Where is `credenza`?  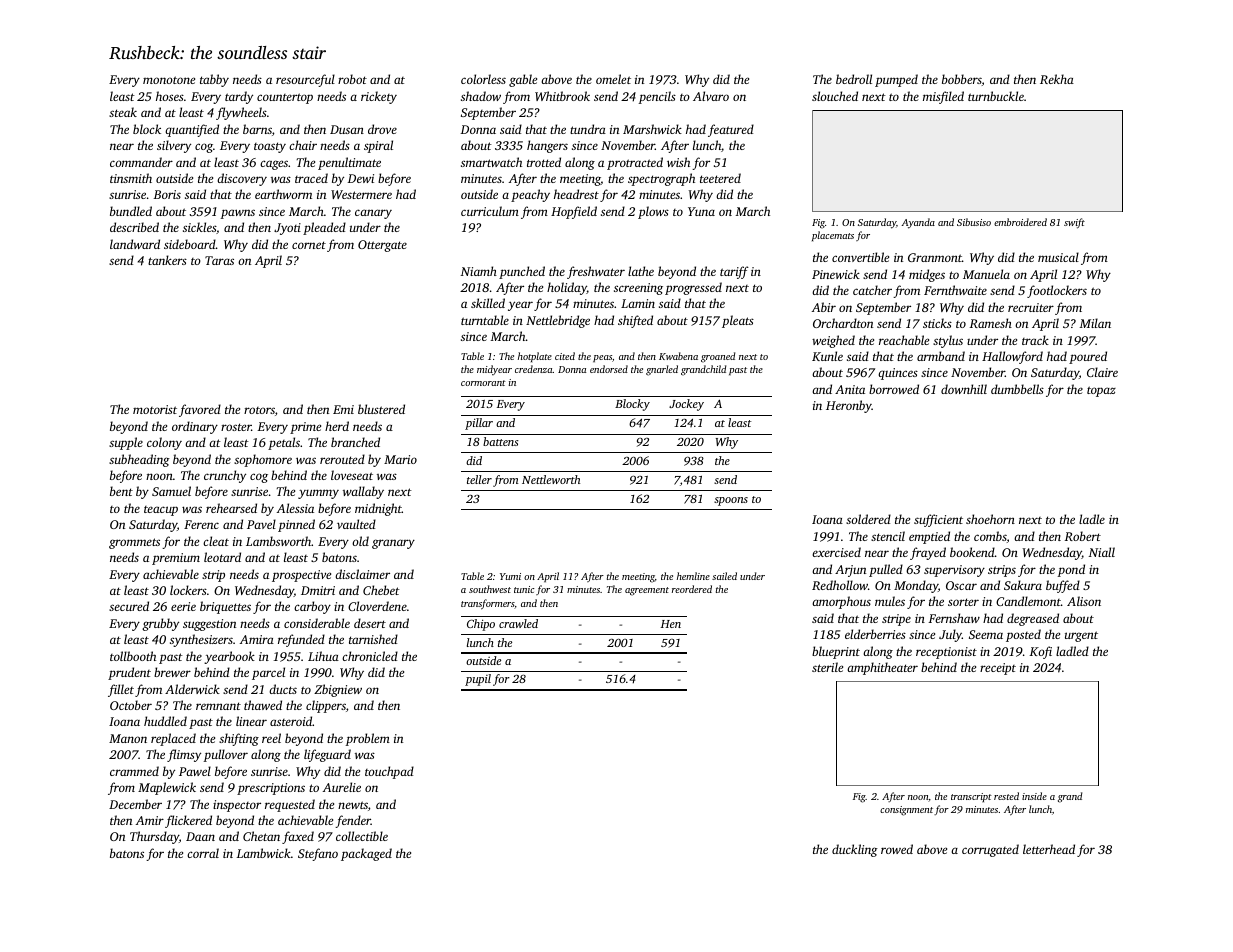
credenza is located at coordinates (534, 369).
